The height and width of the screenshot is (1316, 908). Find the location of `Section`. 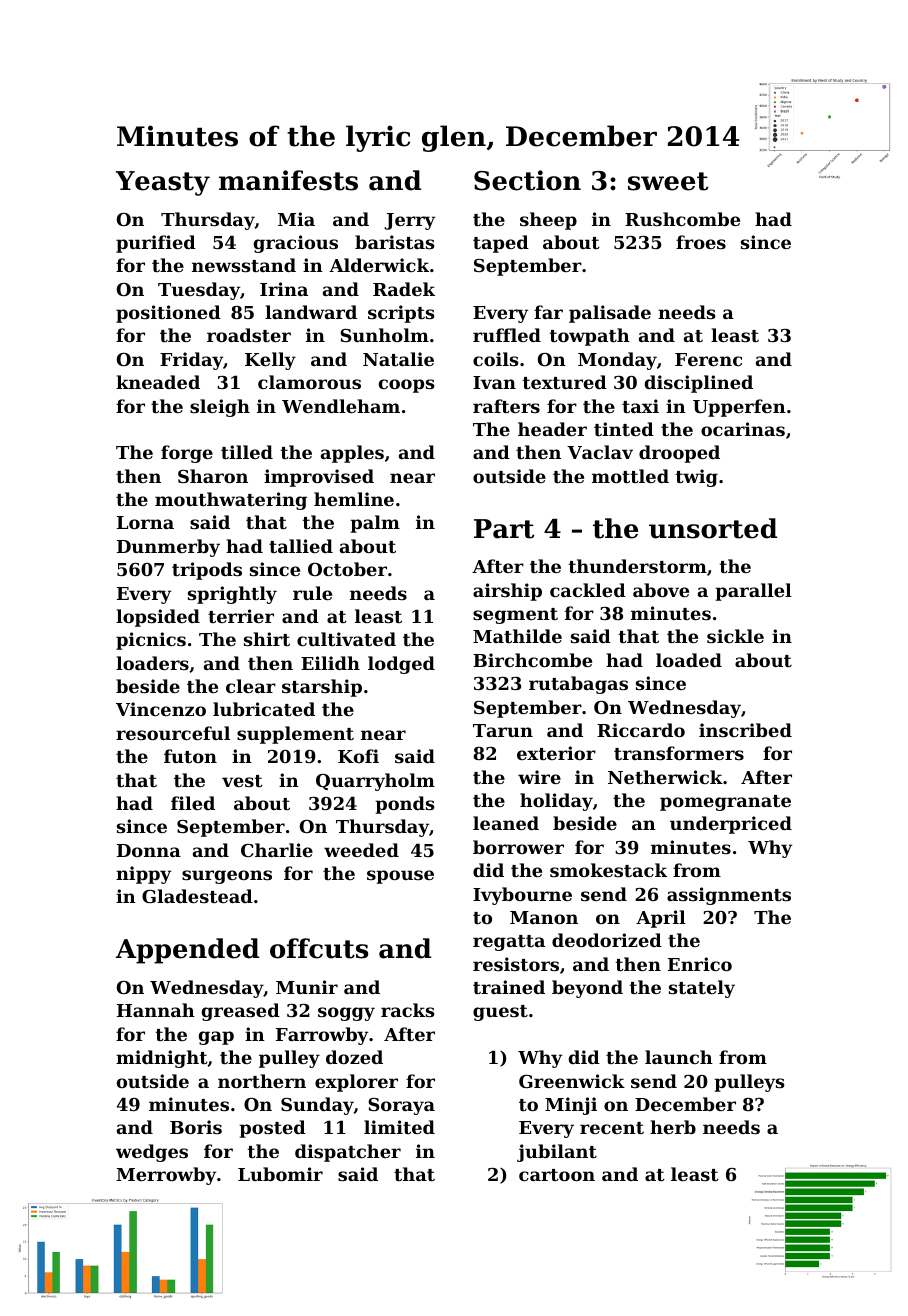

Section is located at coordinates (527, 180).
